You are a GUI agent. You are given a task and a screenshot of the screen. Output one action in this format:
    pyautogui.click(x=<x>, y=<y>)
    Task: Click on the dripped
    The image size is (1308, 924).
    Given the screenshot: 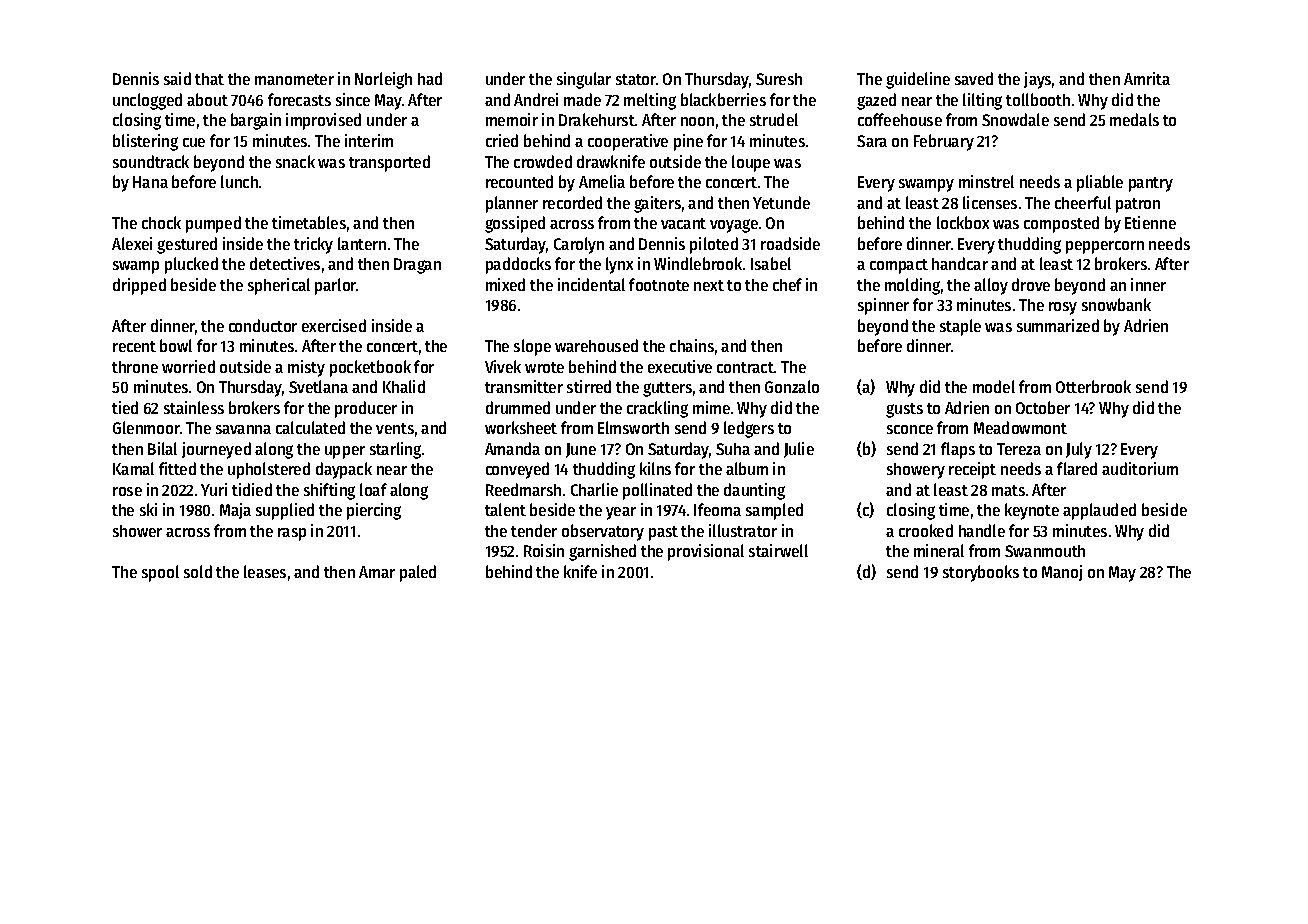 What is the action you would take?
    pyautogui.click(x=139, y=286)
